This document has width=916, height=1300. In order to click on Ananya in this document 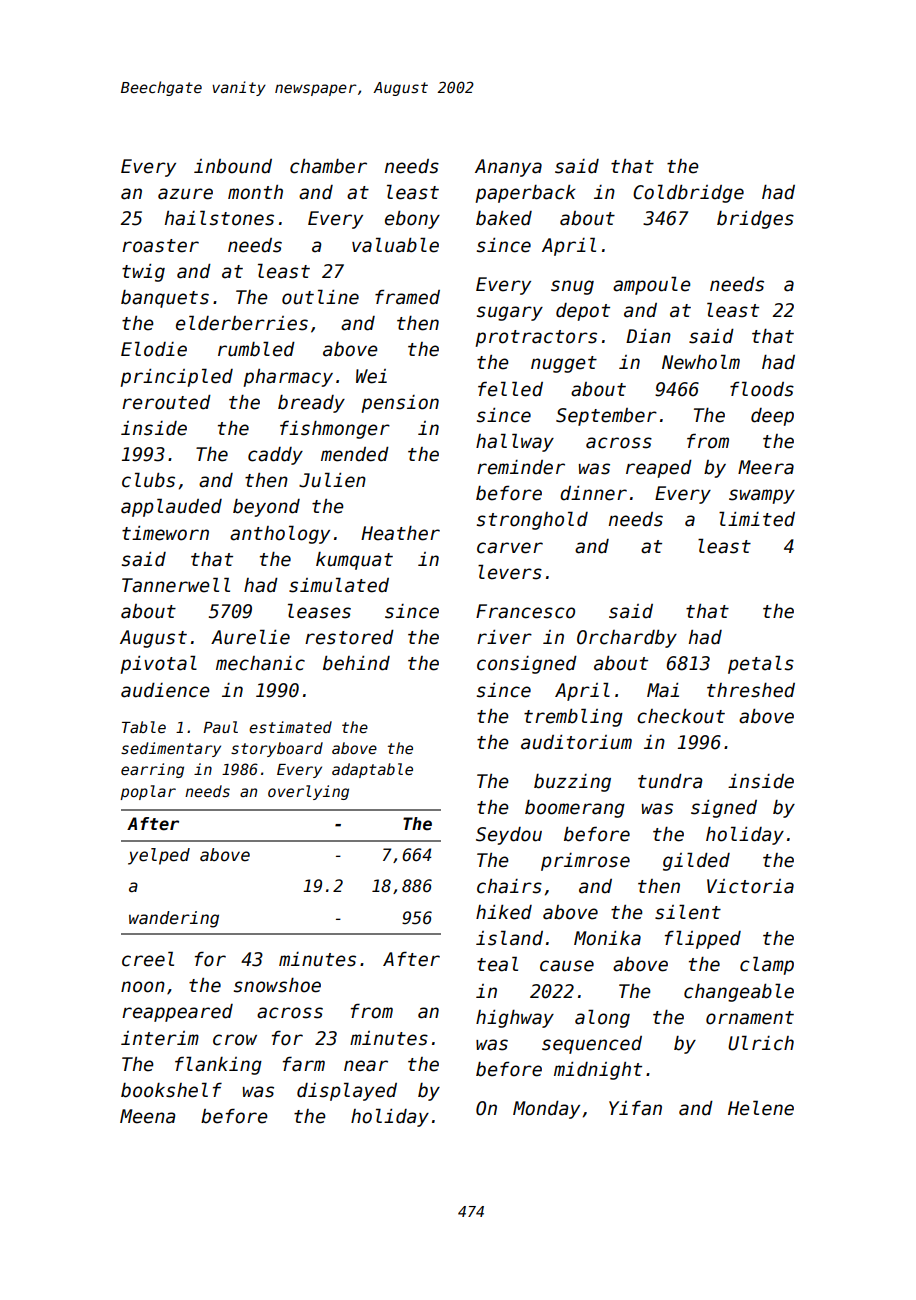, I will do `click(508, 168)`.
